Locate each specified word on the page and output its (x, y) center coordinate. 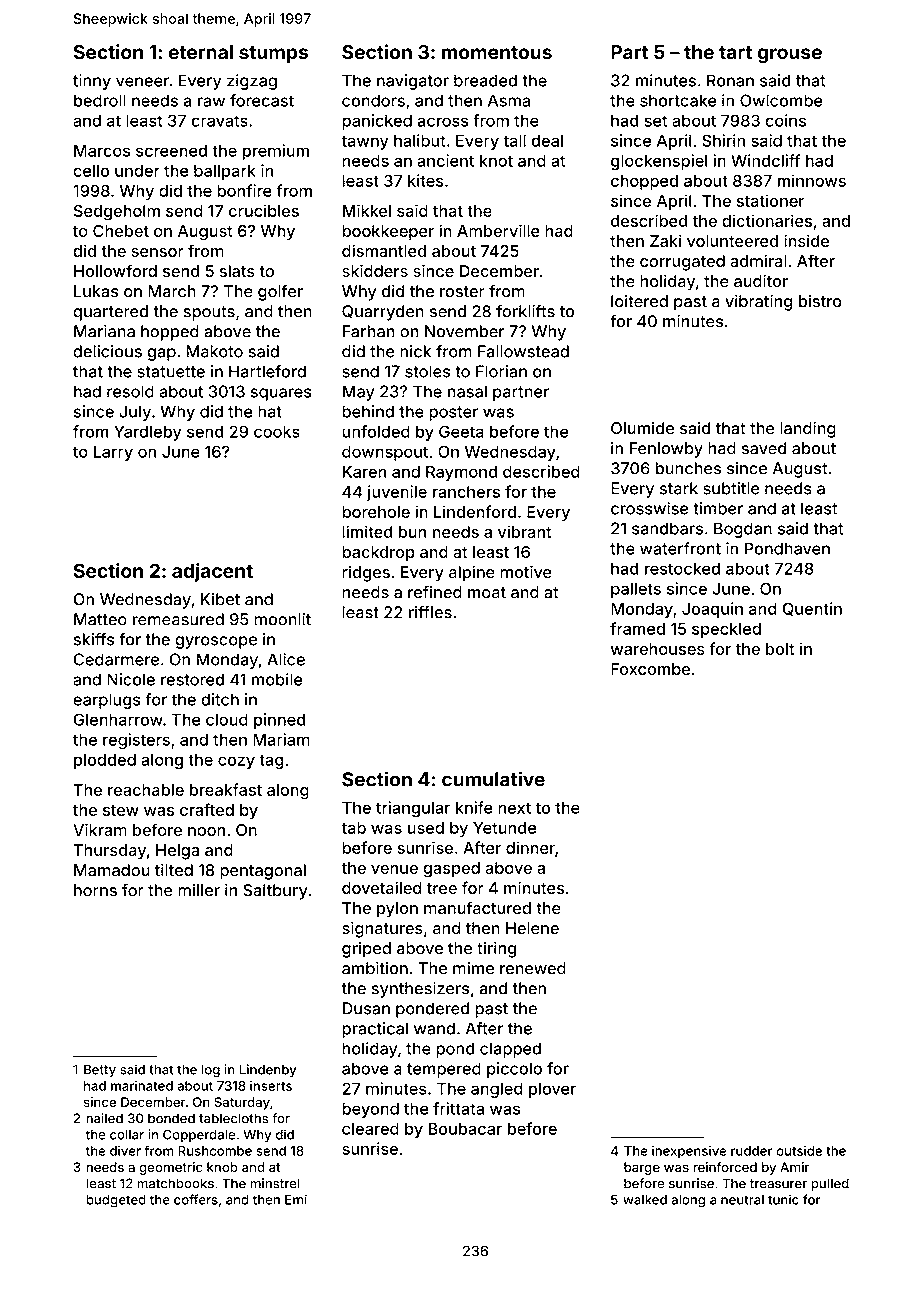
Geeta (461, 431)
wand (434, 1028)
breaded (485, 80)
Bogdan (743, 530)
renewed (533, 968)
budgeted (116, 1201)
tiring (496, 950)
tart (735, 53)
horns (95, 890)
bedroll (100, 100)
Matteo (100, 619)
